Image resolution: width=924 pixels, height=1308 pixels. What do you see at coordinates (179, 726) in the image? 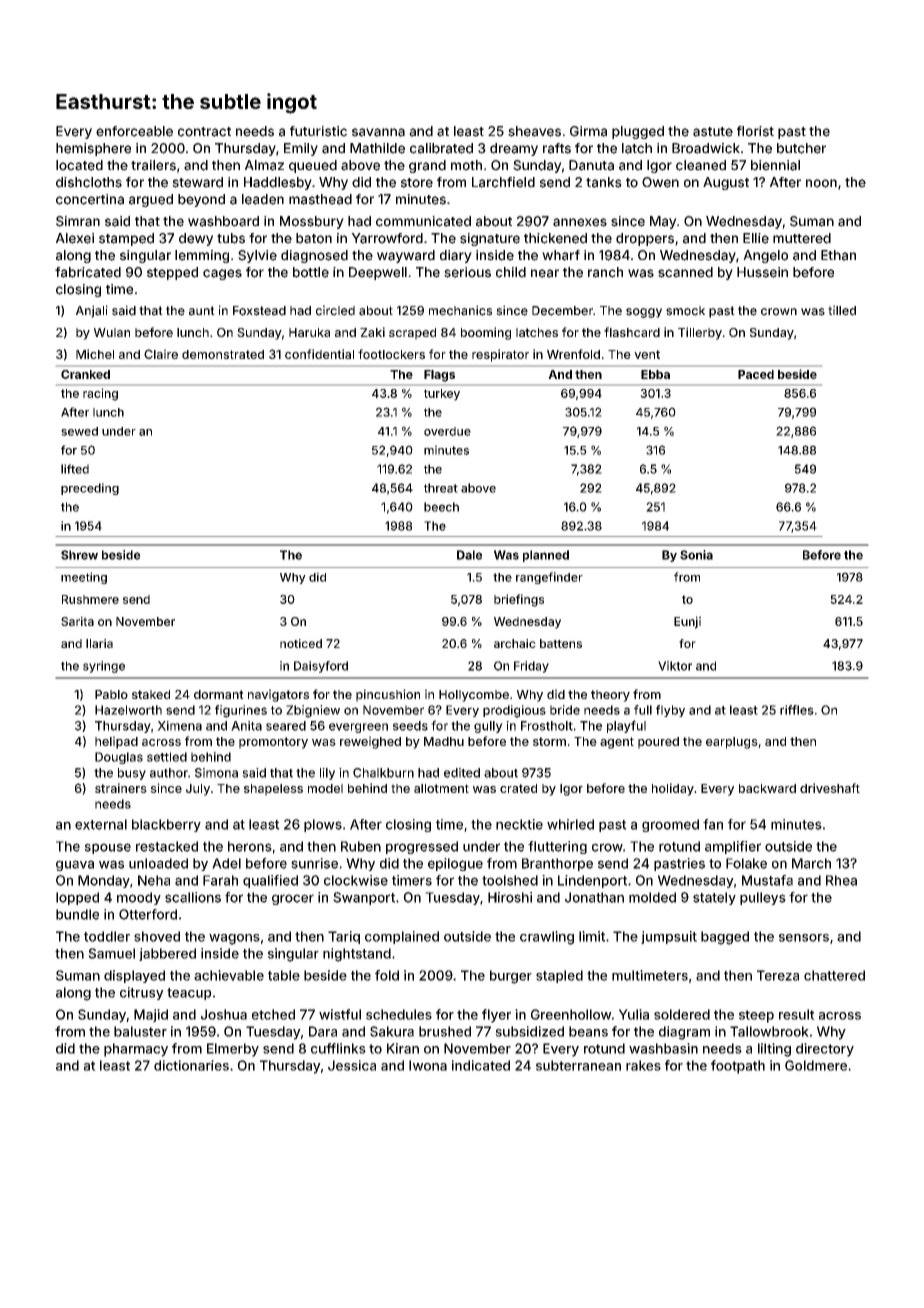
I see `Ximena` at bounding box center [179, 726].
